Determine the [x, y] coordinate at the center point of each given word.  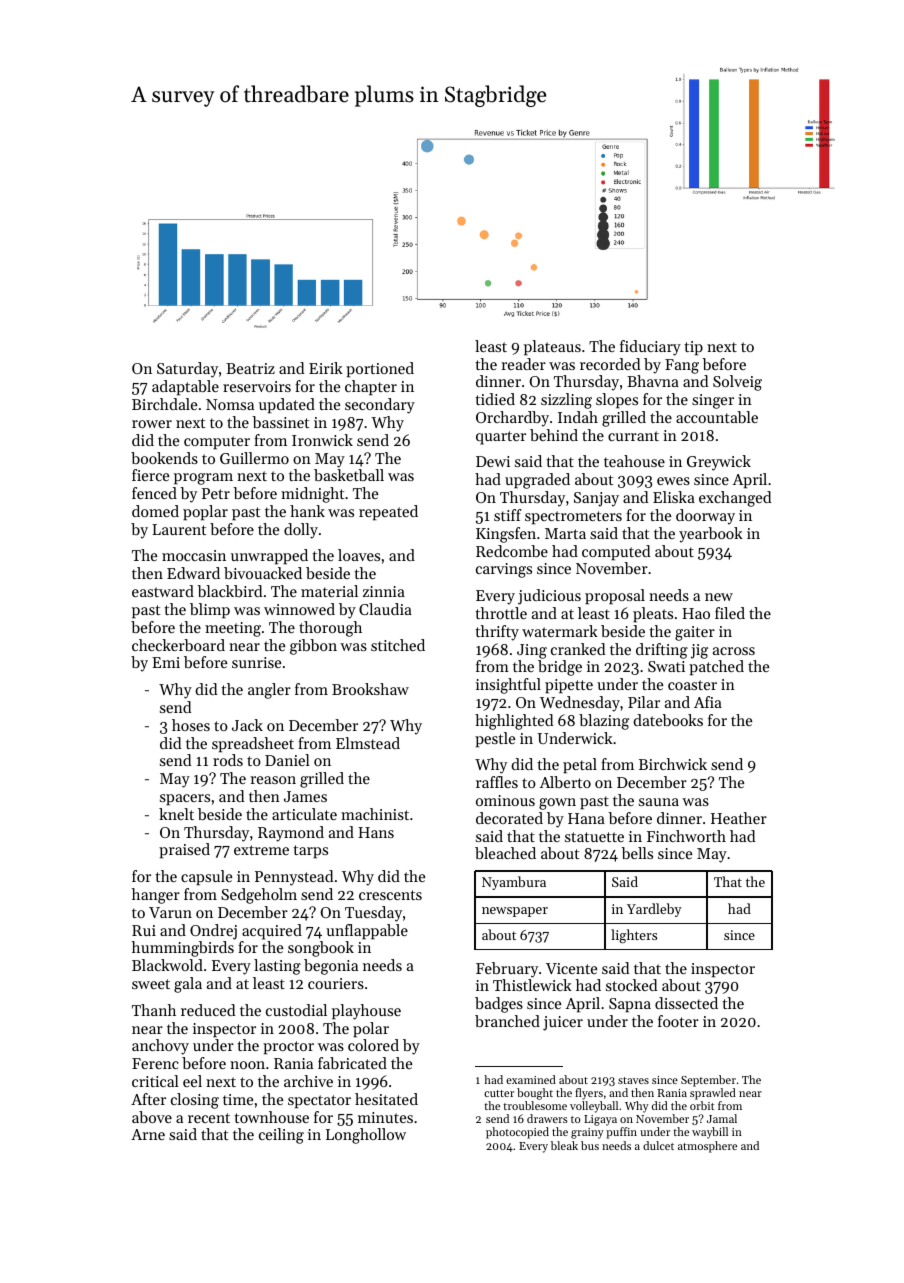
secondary [380, 406]
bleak [564, 1145]
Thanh [154, 1010]
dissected [686, 1003]
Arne [148, 1134]
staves [633, 1080]
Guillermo [254, 458]
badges [499, 1005]
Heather [739, 818]
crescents [390, 895]
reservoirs [257, 386]
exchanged [735, 499]
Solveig [737, 383]
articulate [304, 814]
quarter [501, 438]
